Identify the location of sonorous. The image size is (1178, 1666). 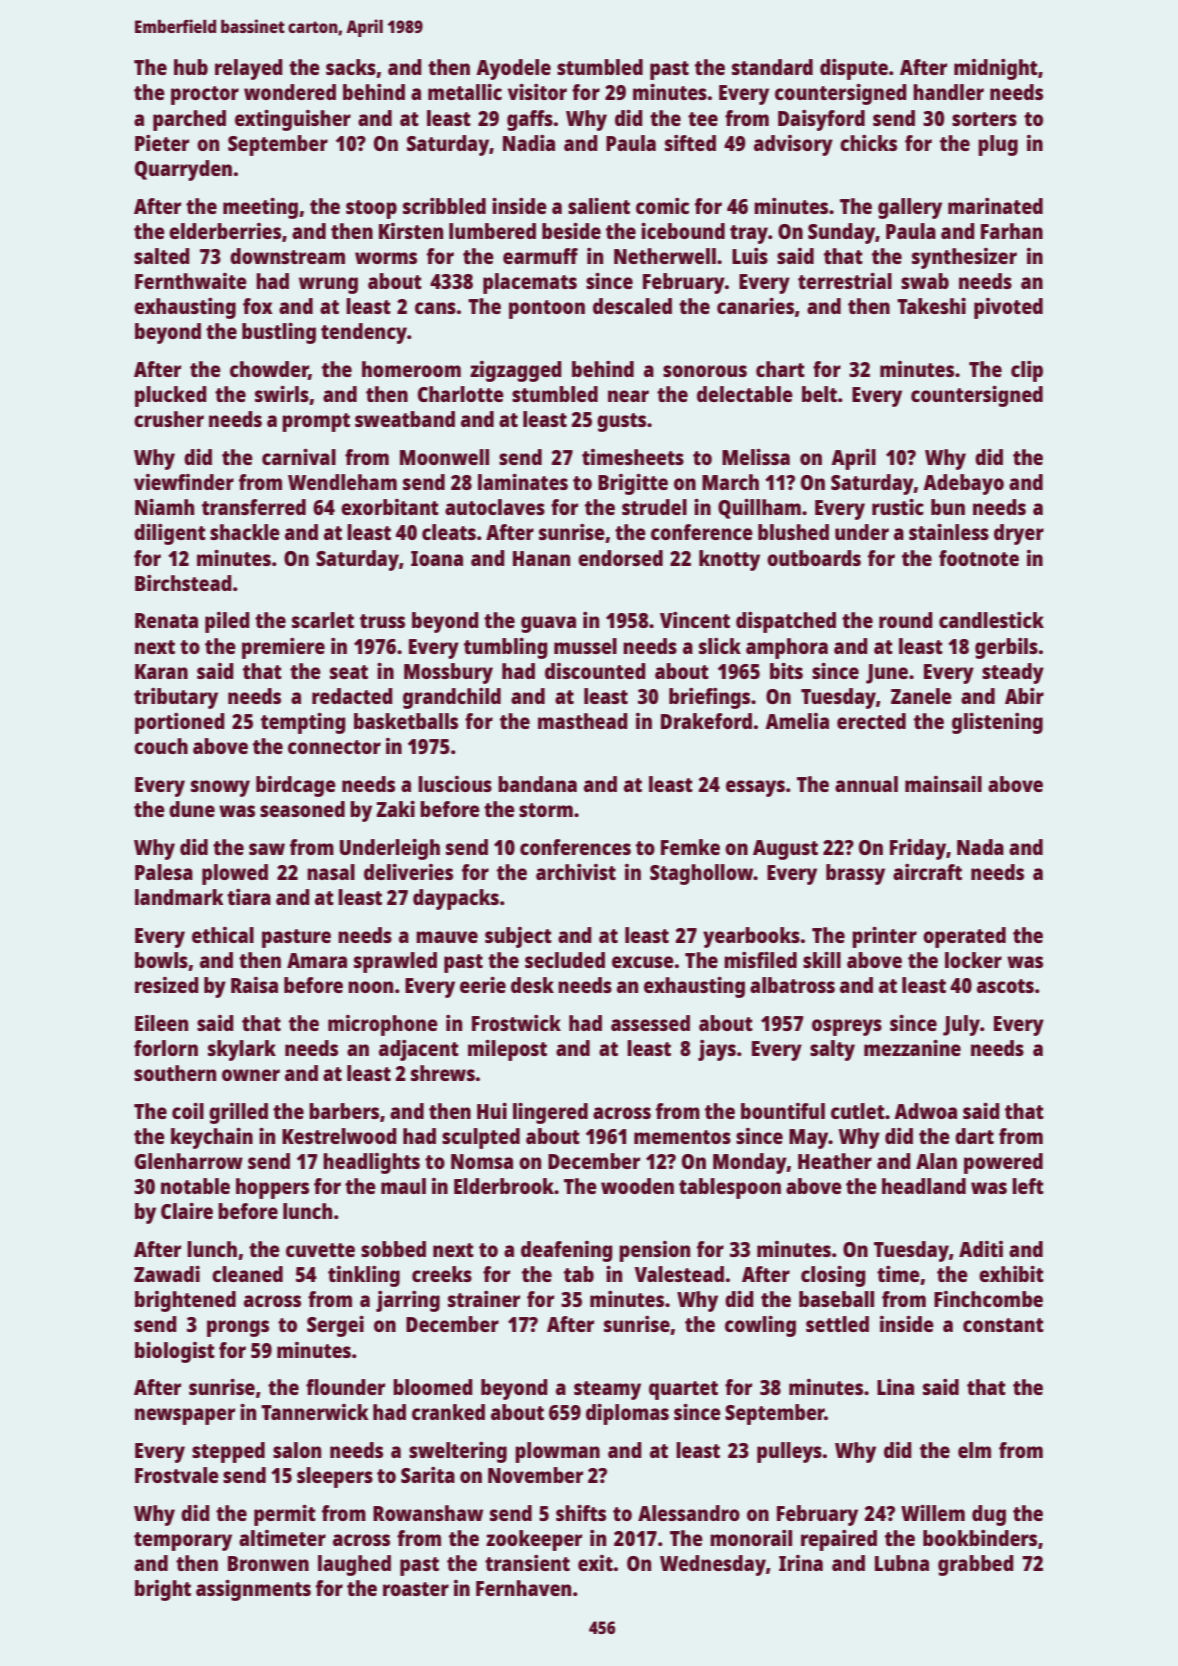
(705, 371).
